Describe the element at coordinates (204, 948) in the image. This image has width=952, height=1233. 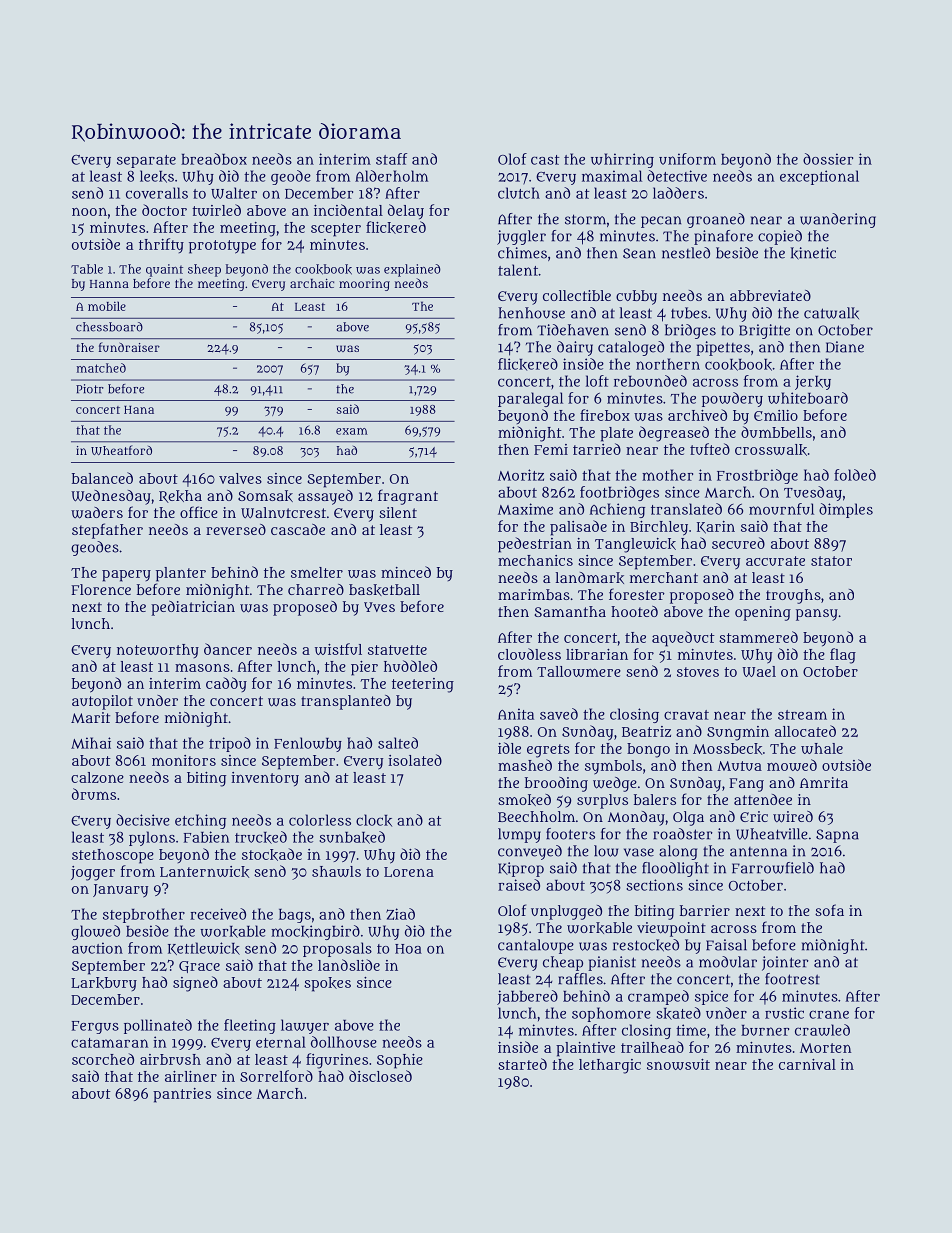
I see `Kettlewick` at that location.
